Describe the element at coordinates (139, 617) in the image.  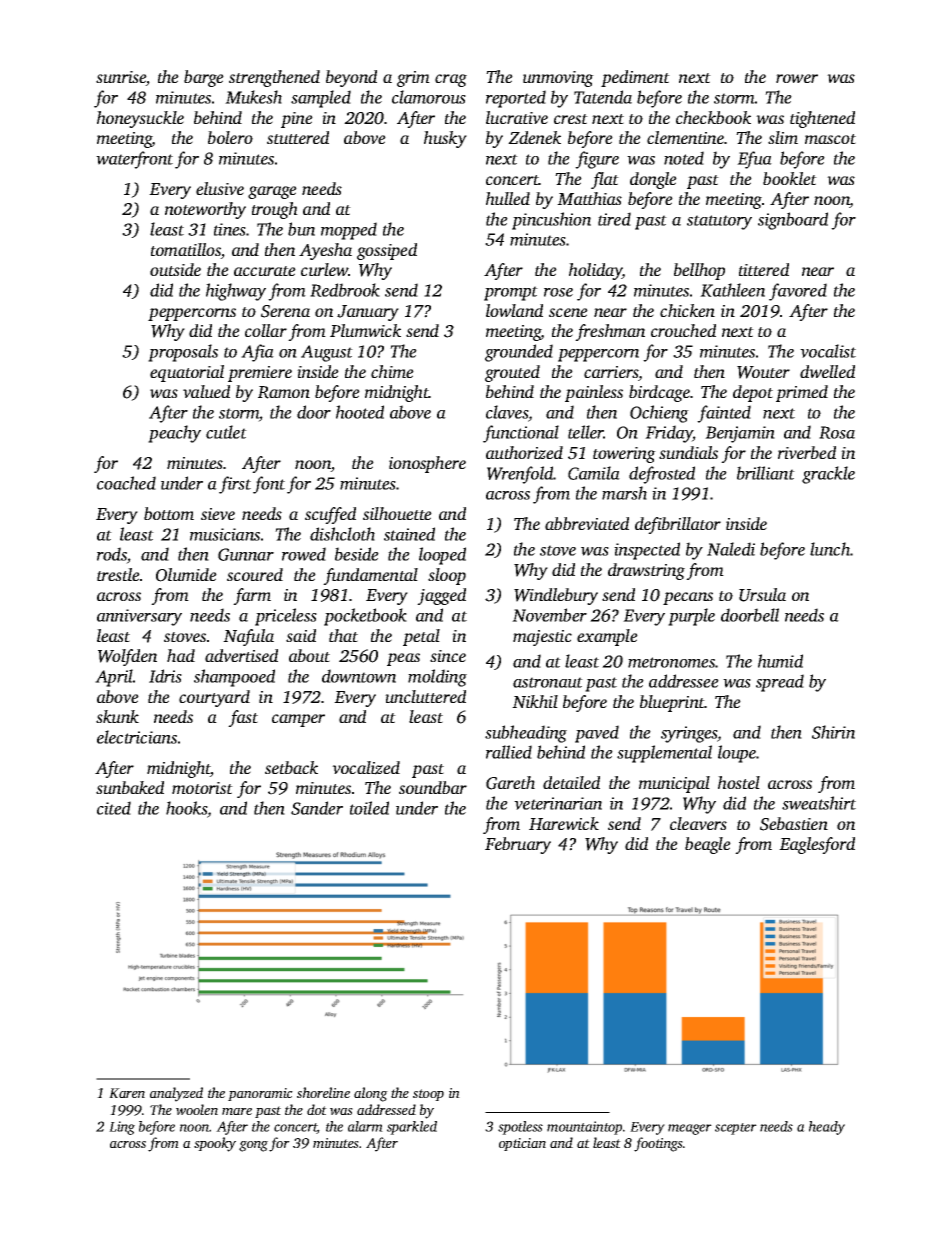
I see `anniversary` at that location.
